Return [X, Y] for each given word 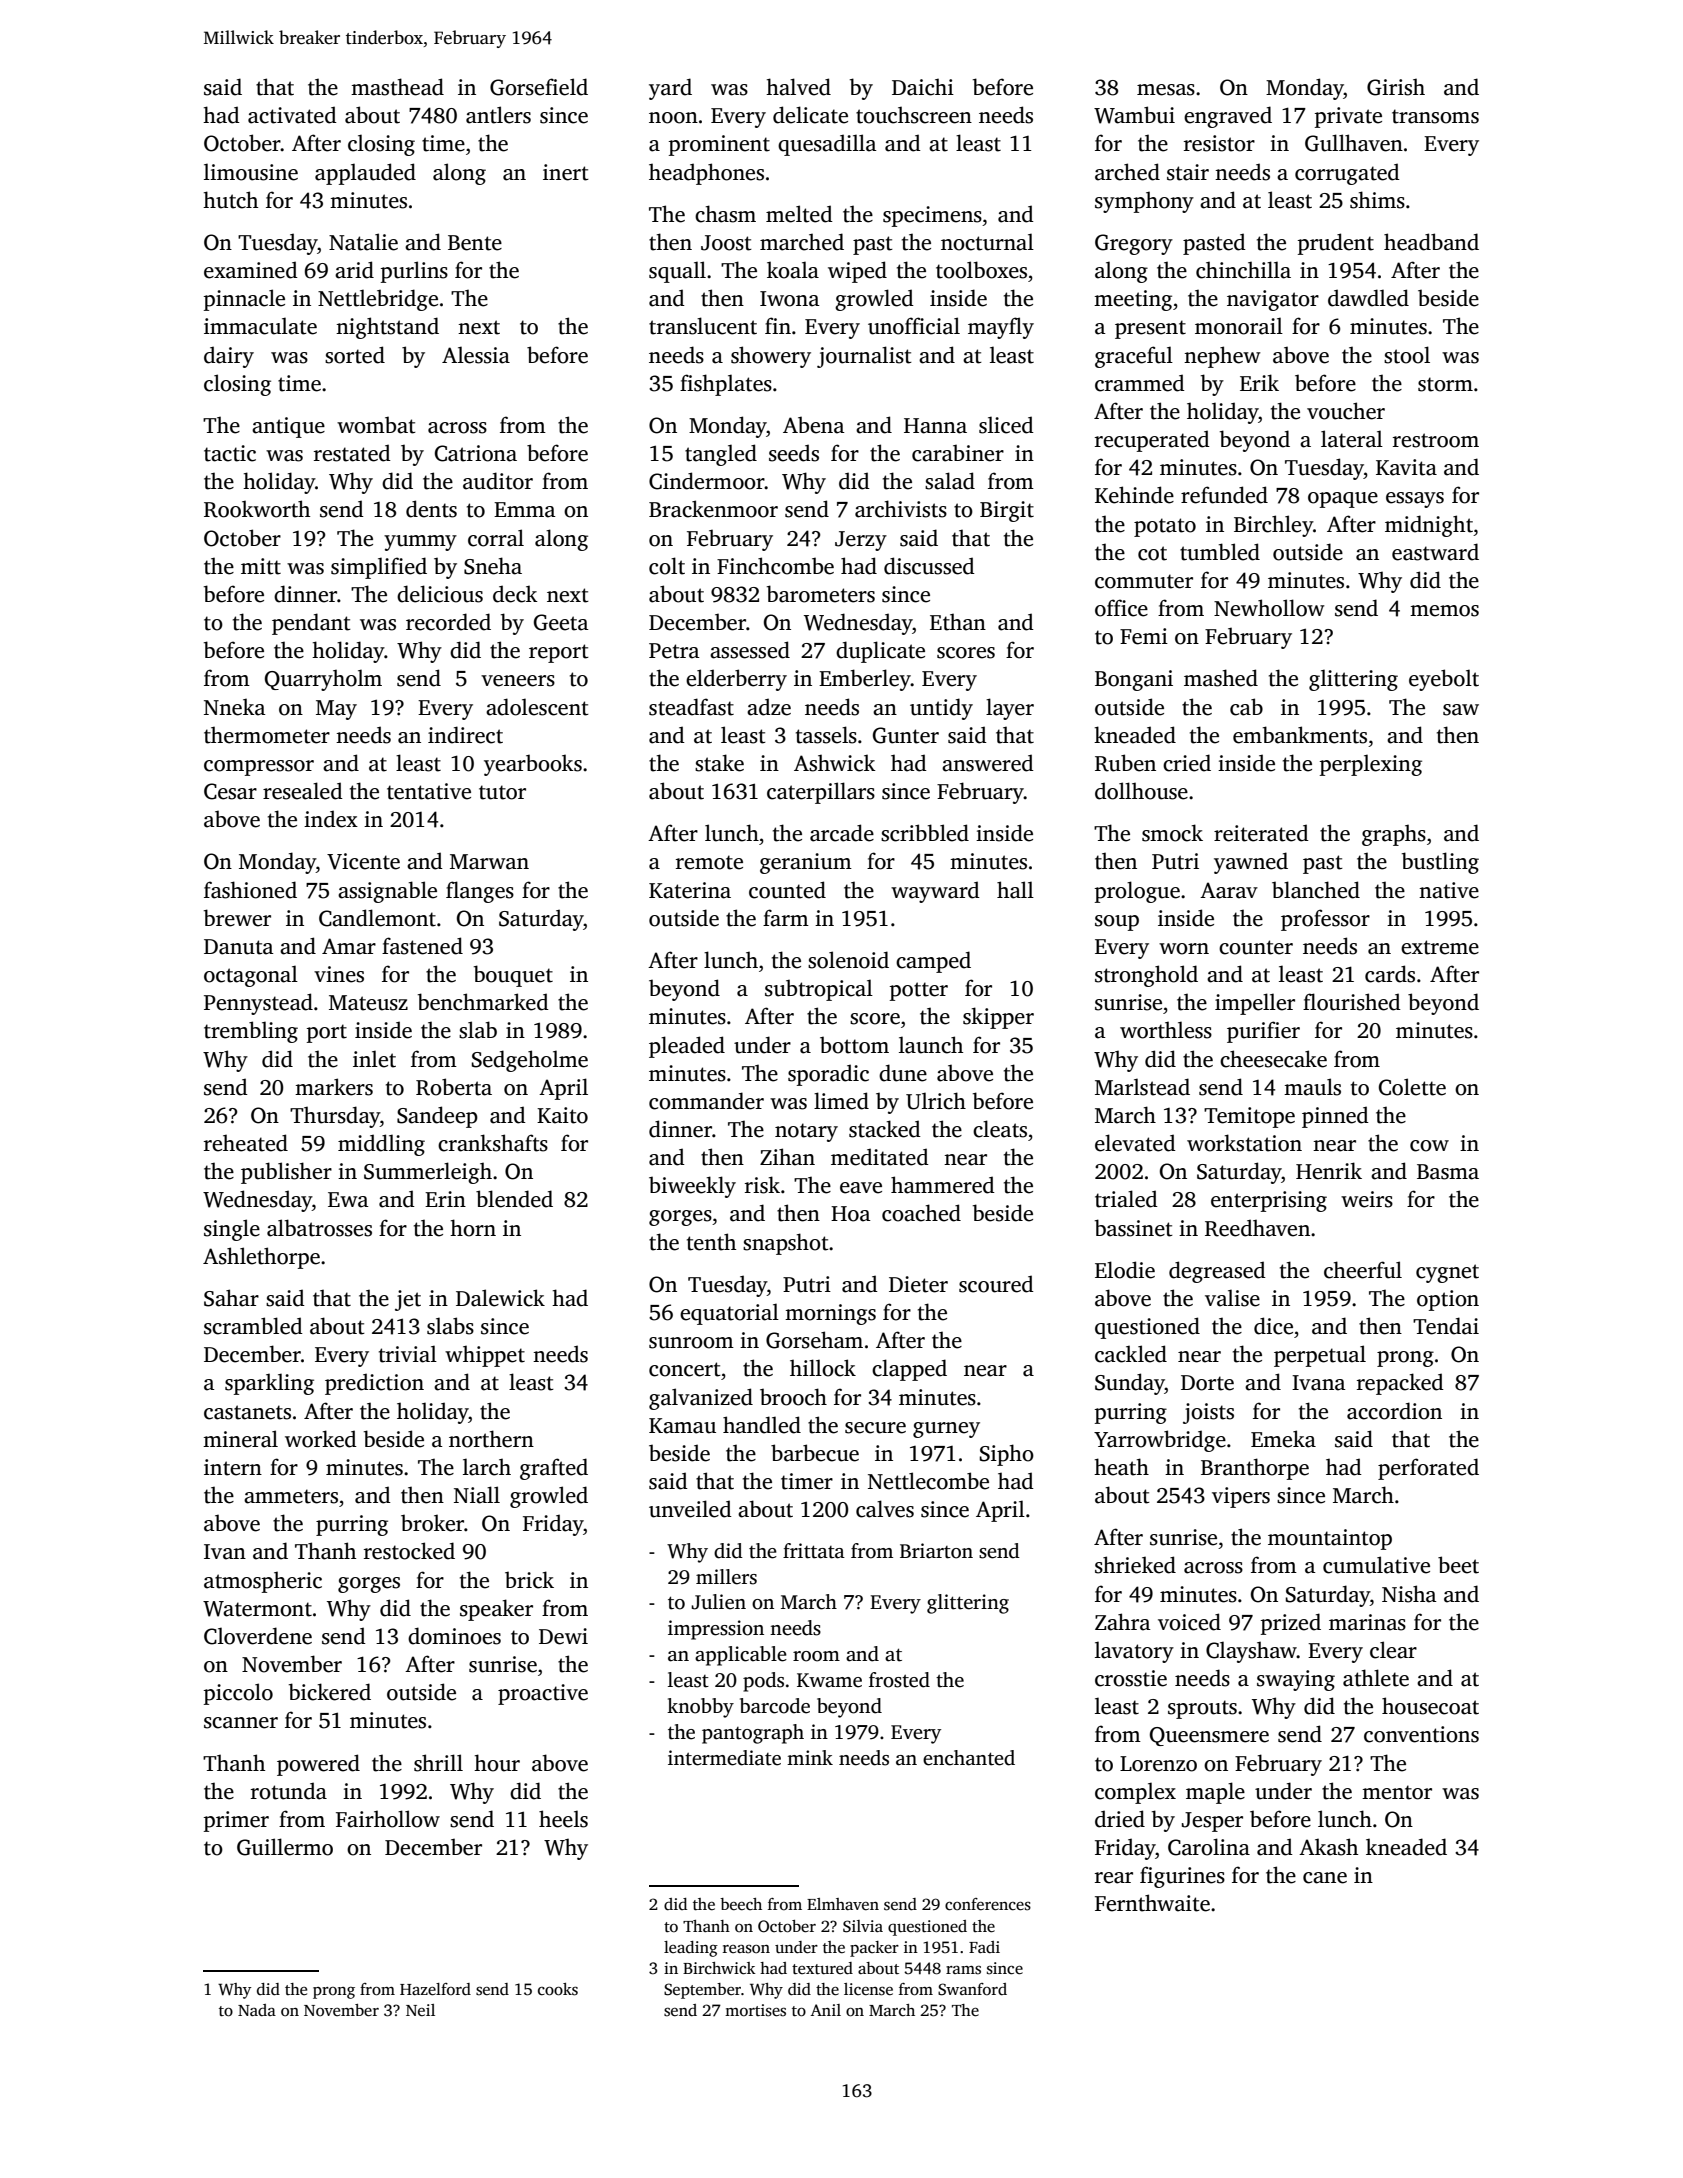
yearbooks [533, 765]
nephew [1222, 357]
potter [919, 991]
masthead [397, 87]
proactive [543, 1694]
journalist [864, 357]
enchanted [969, 1758]
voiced [1189, 1622]
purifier [1263, 1032]
